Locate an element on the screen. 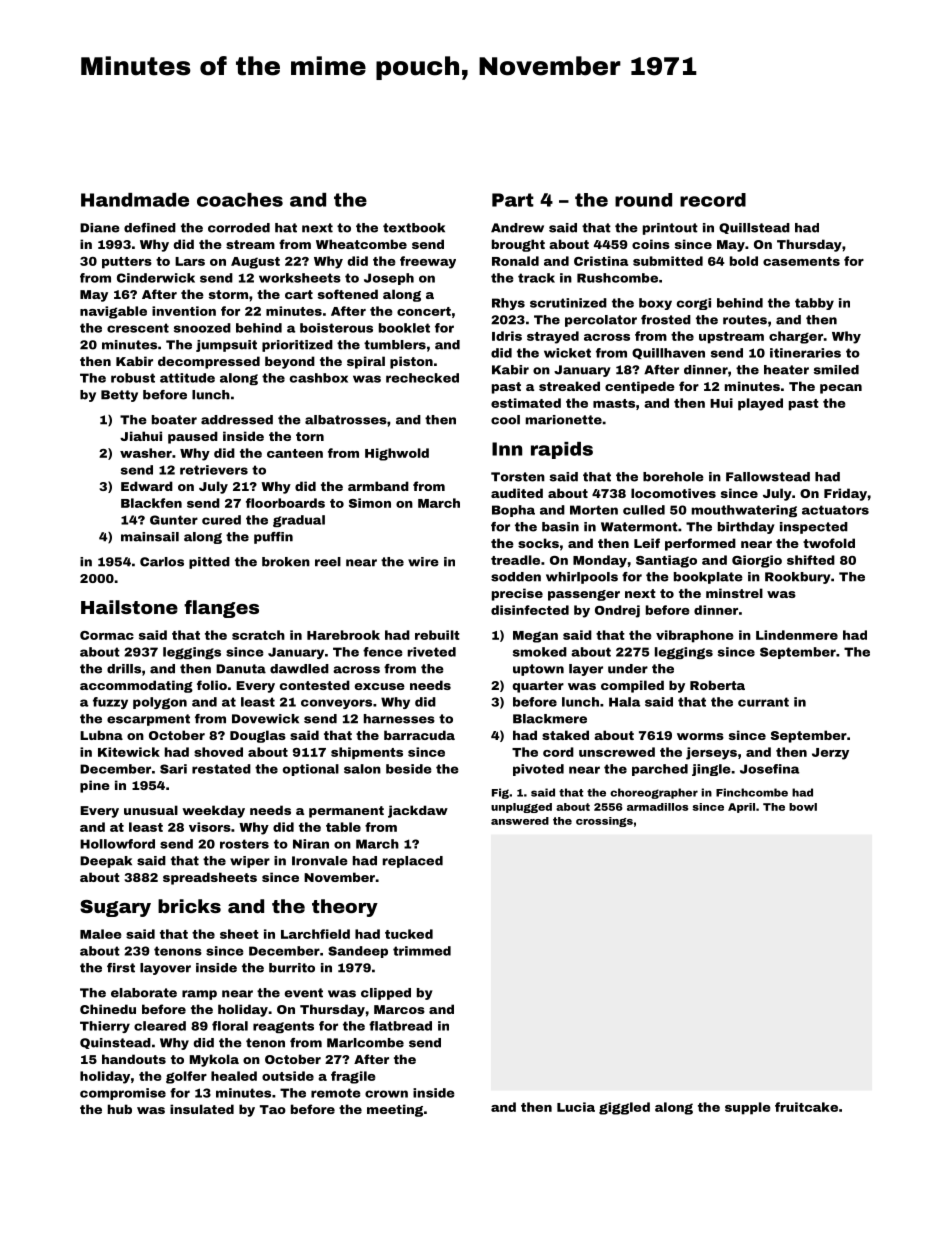 Image resolution: width=952 pixels, height=1233 pixels. crossings is located at coordinates (604, 822).
